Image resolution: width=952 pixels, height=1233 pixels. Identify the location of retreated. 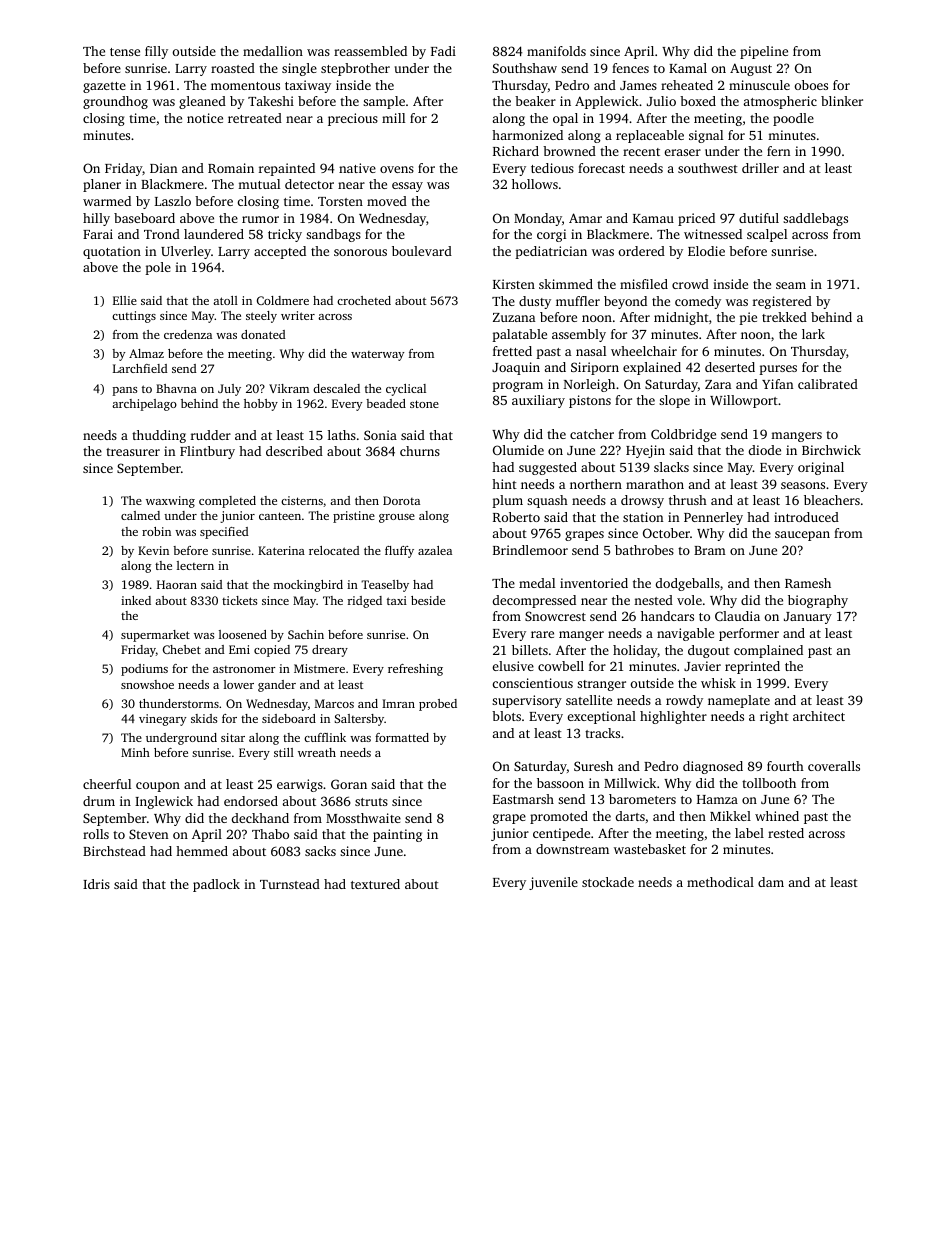
(255, 118).
